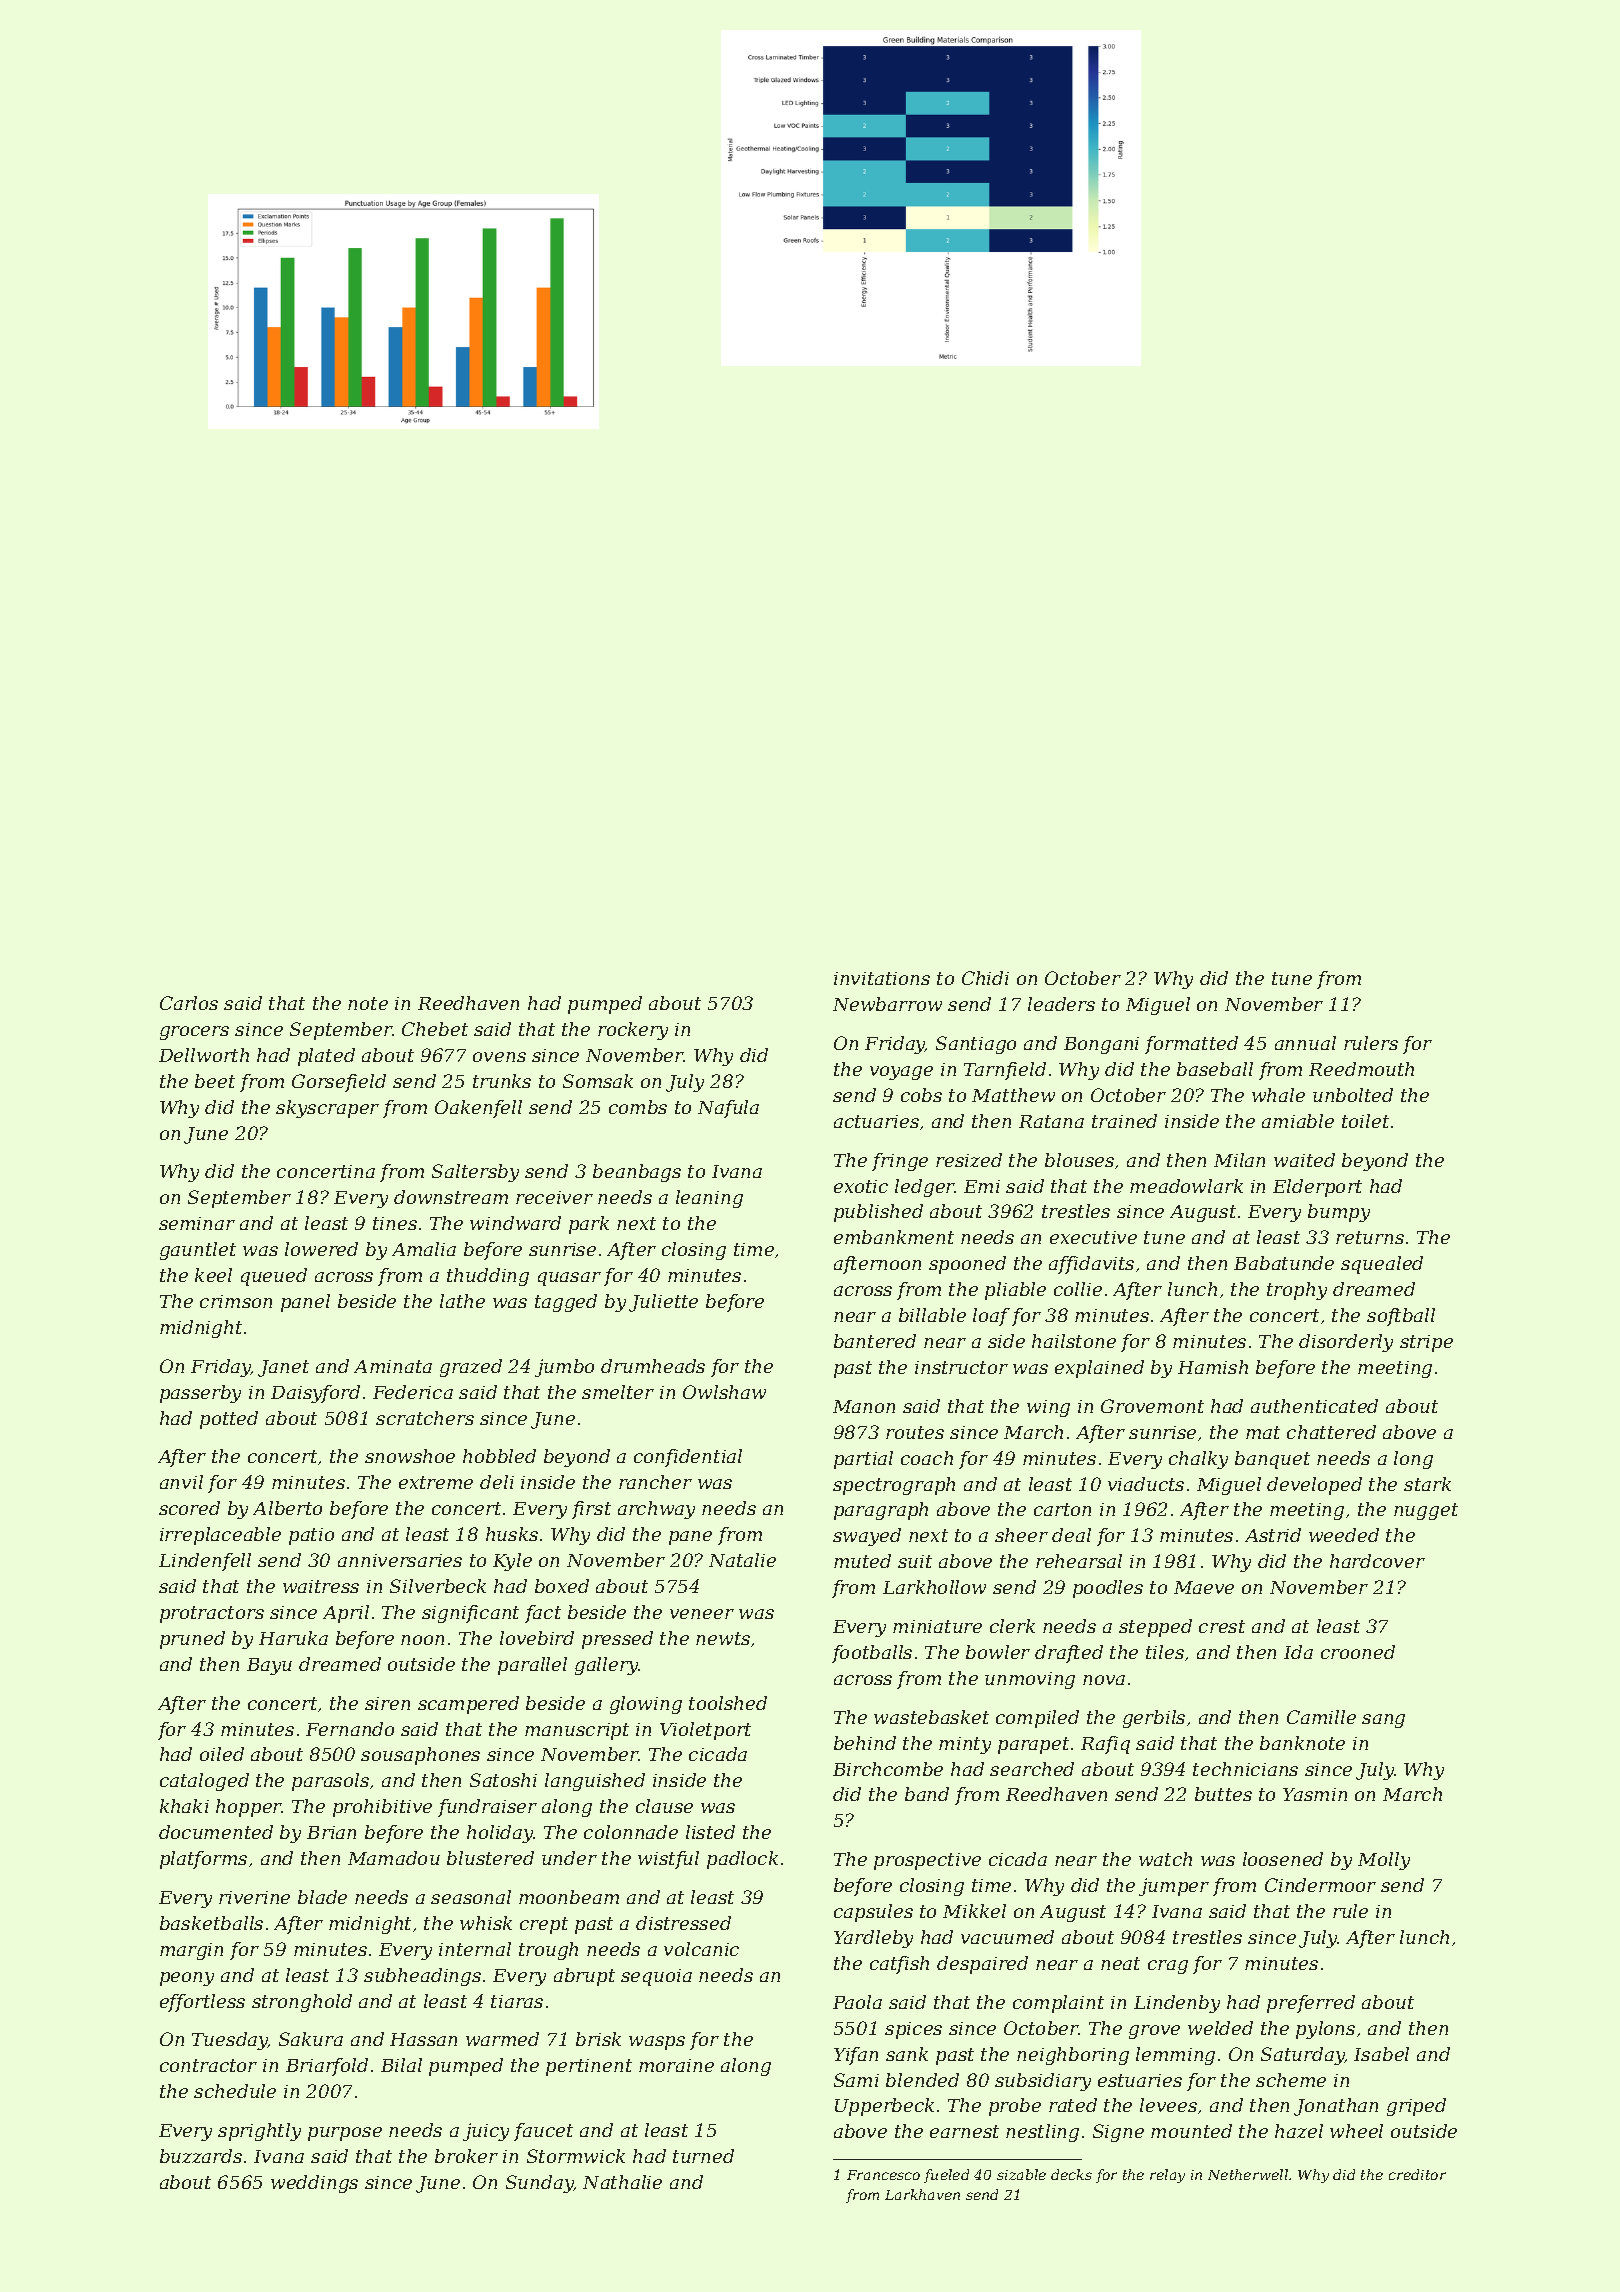  What do you see at coordinates (189, 1003) in the image?
I see `Carlos` at bounding box center [189, 1003].
